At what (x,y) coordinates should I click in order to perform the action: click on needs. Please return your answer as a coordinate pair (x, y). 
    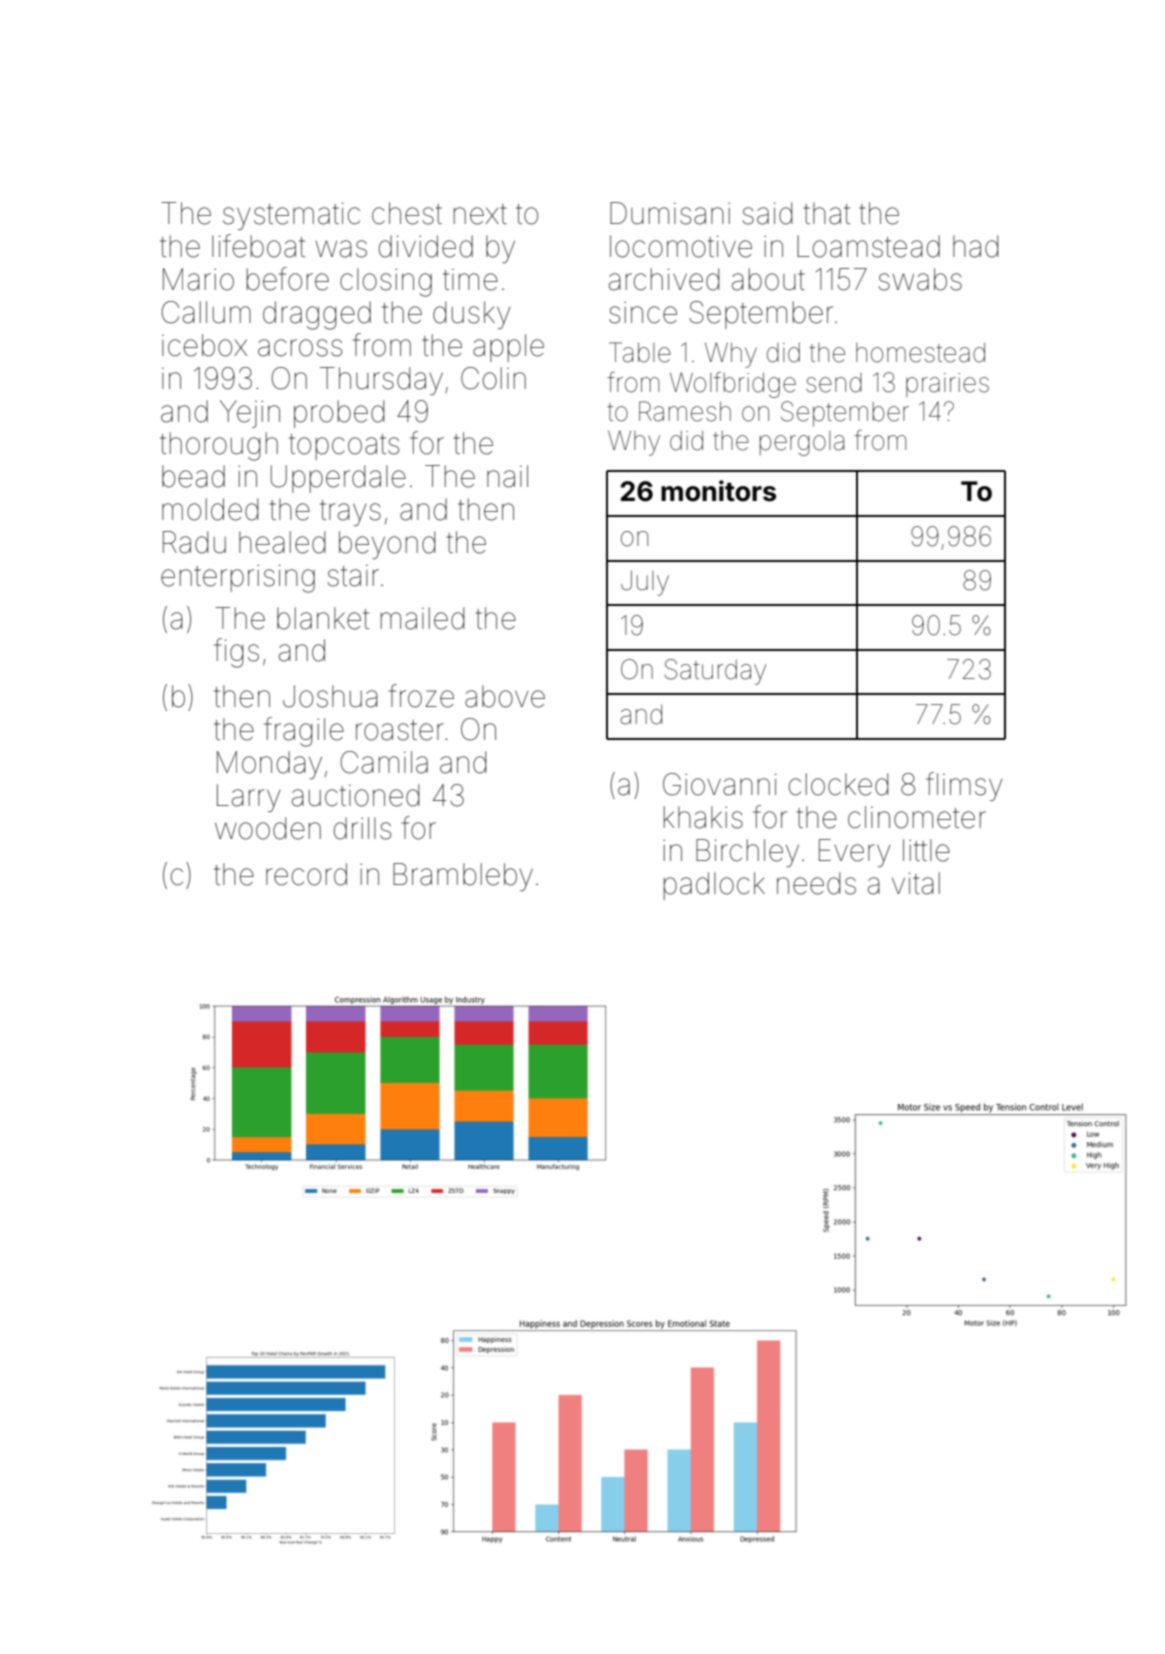
    Looking at the image, I should click on (816, 883).
